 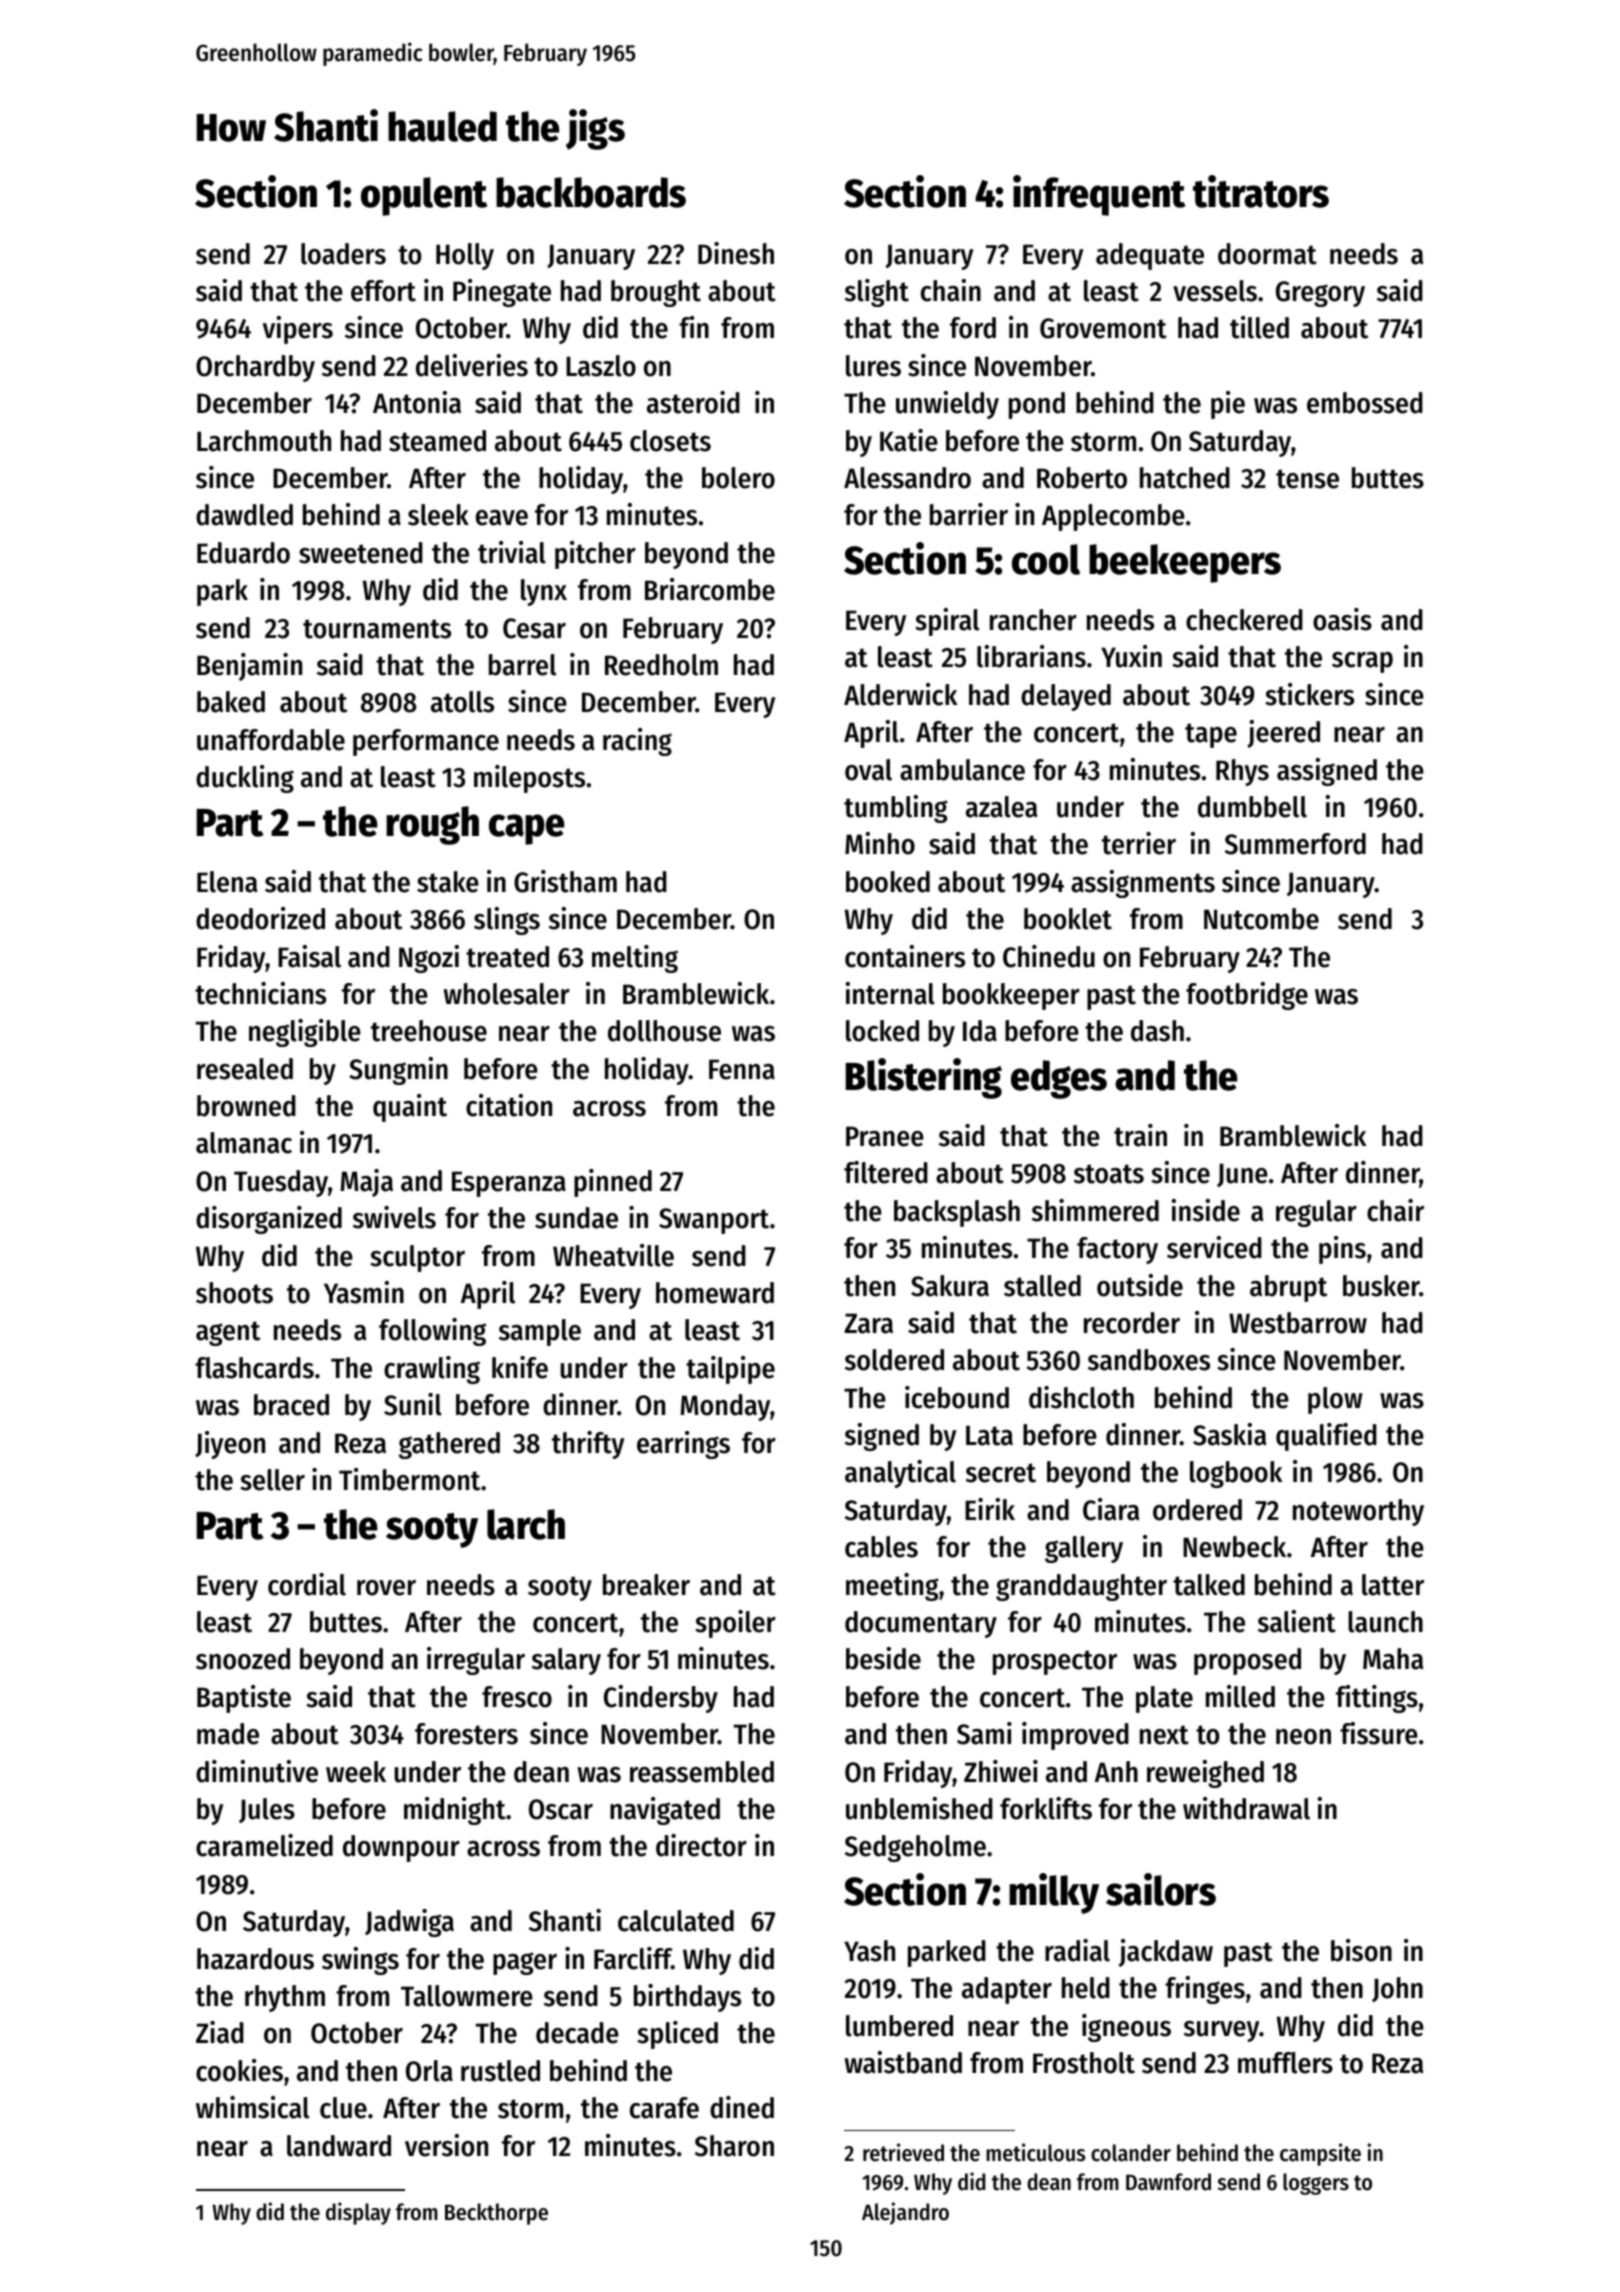 I want to click on disorganized, so click(x=269, y=1220).
